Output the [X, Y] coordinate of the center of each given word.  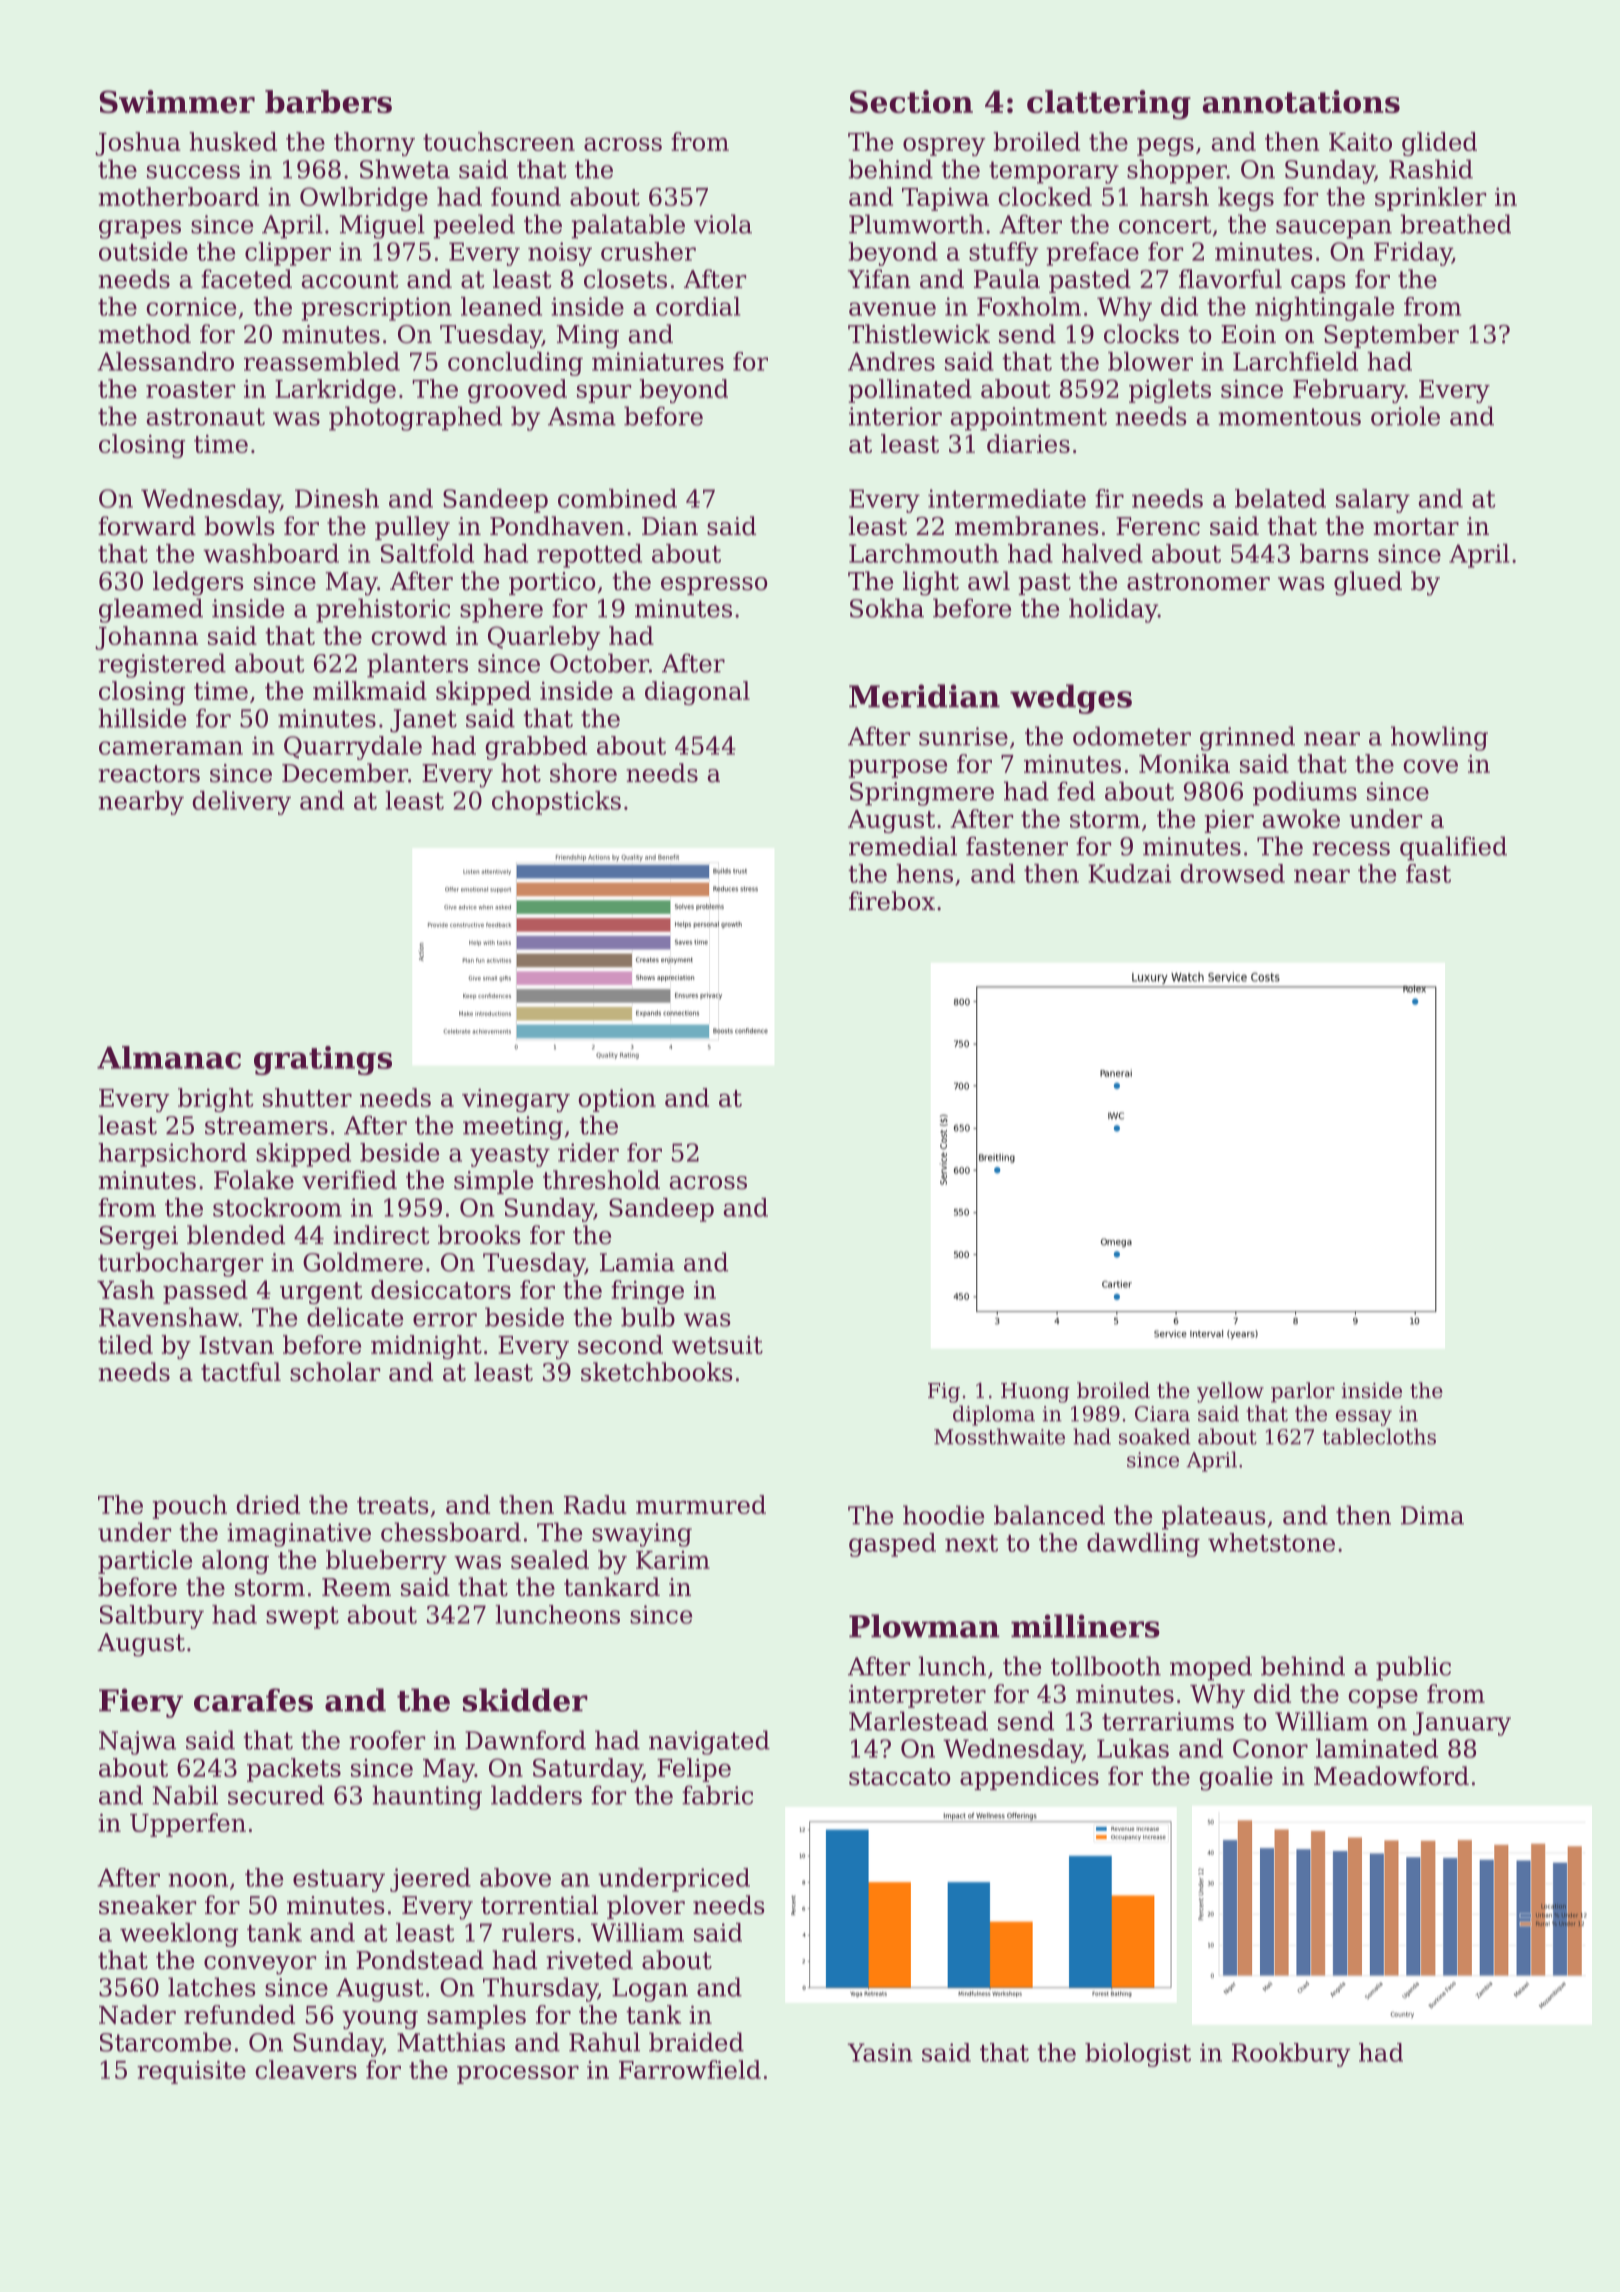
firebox [892, 901]
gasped [892, 1545]
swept [302, 1618]
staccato [899, 1777]
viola [723, 224]
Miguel [382, 226]
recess [1351, 849]
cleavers [306, 2069]
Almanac [169, 1057]
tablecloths [1379, 1436]
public [1413, 1668]
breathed [1455, 224]
